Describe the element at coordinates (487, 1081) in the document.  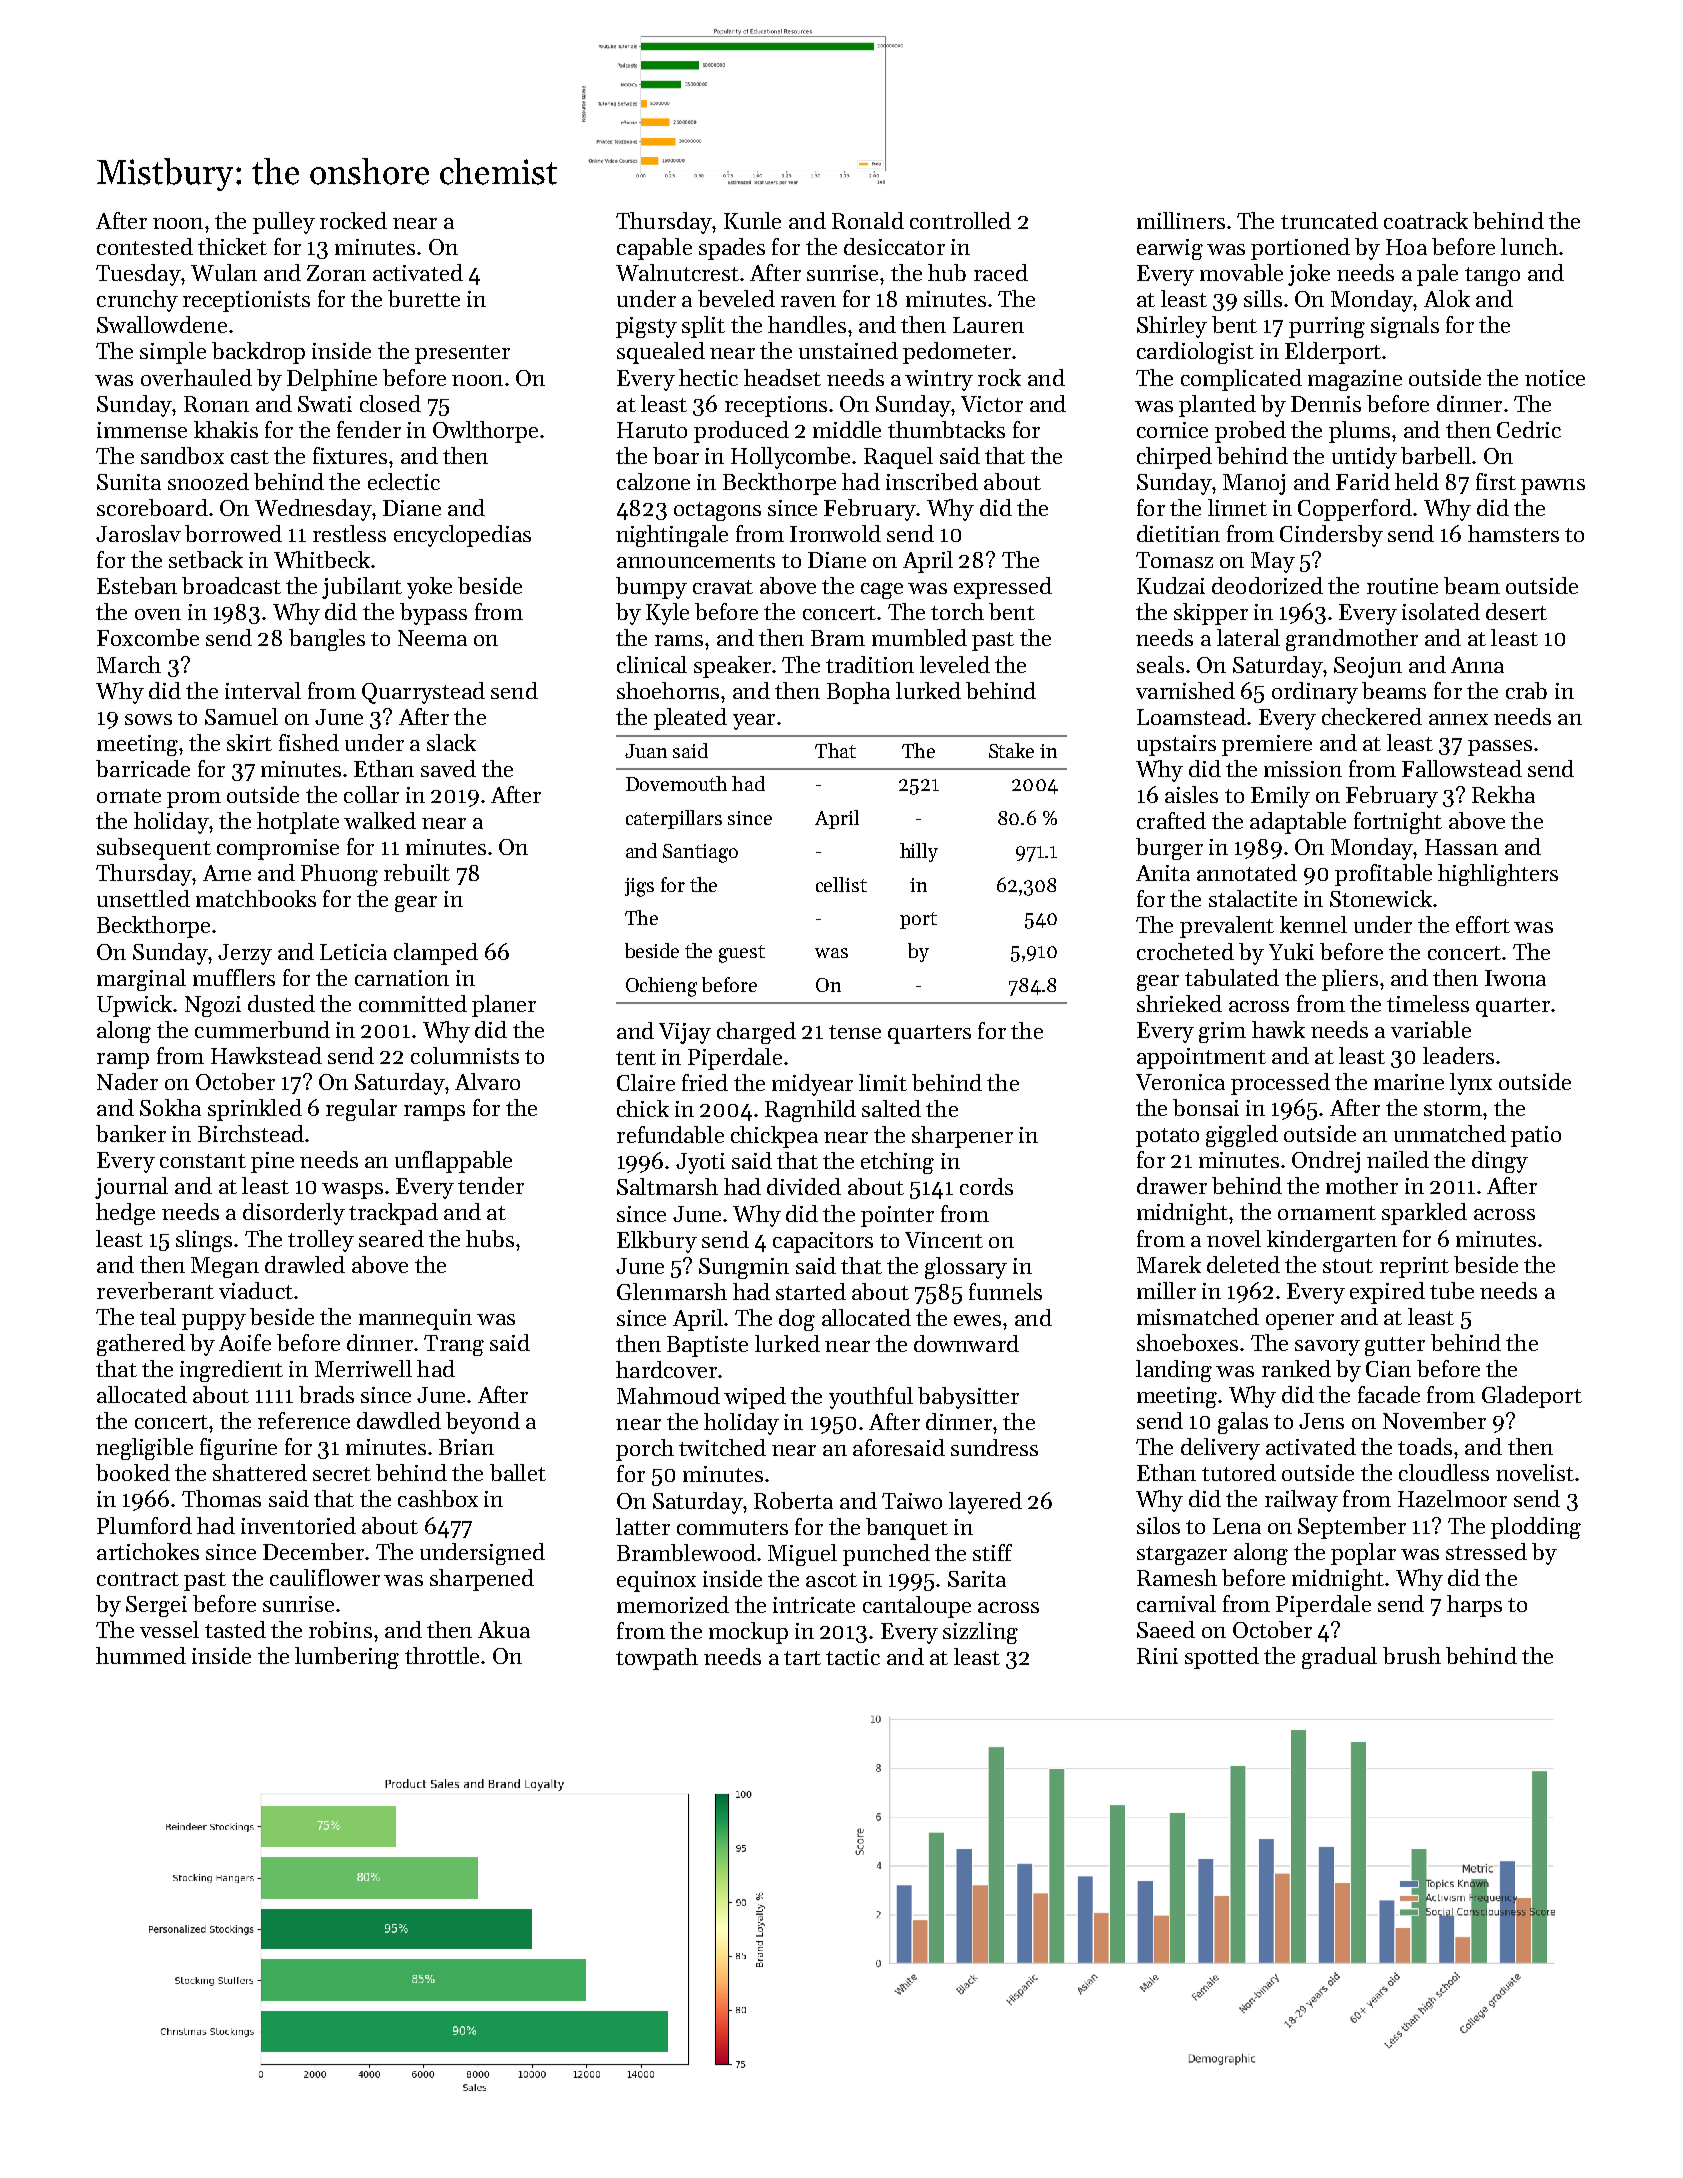
I see `Alvaro` at that location.
